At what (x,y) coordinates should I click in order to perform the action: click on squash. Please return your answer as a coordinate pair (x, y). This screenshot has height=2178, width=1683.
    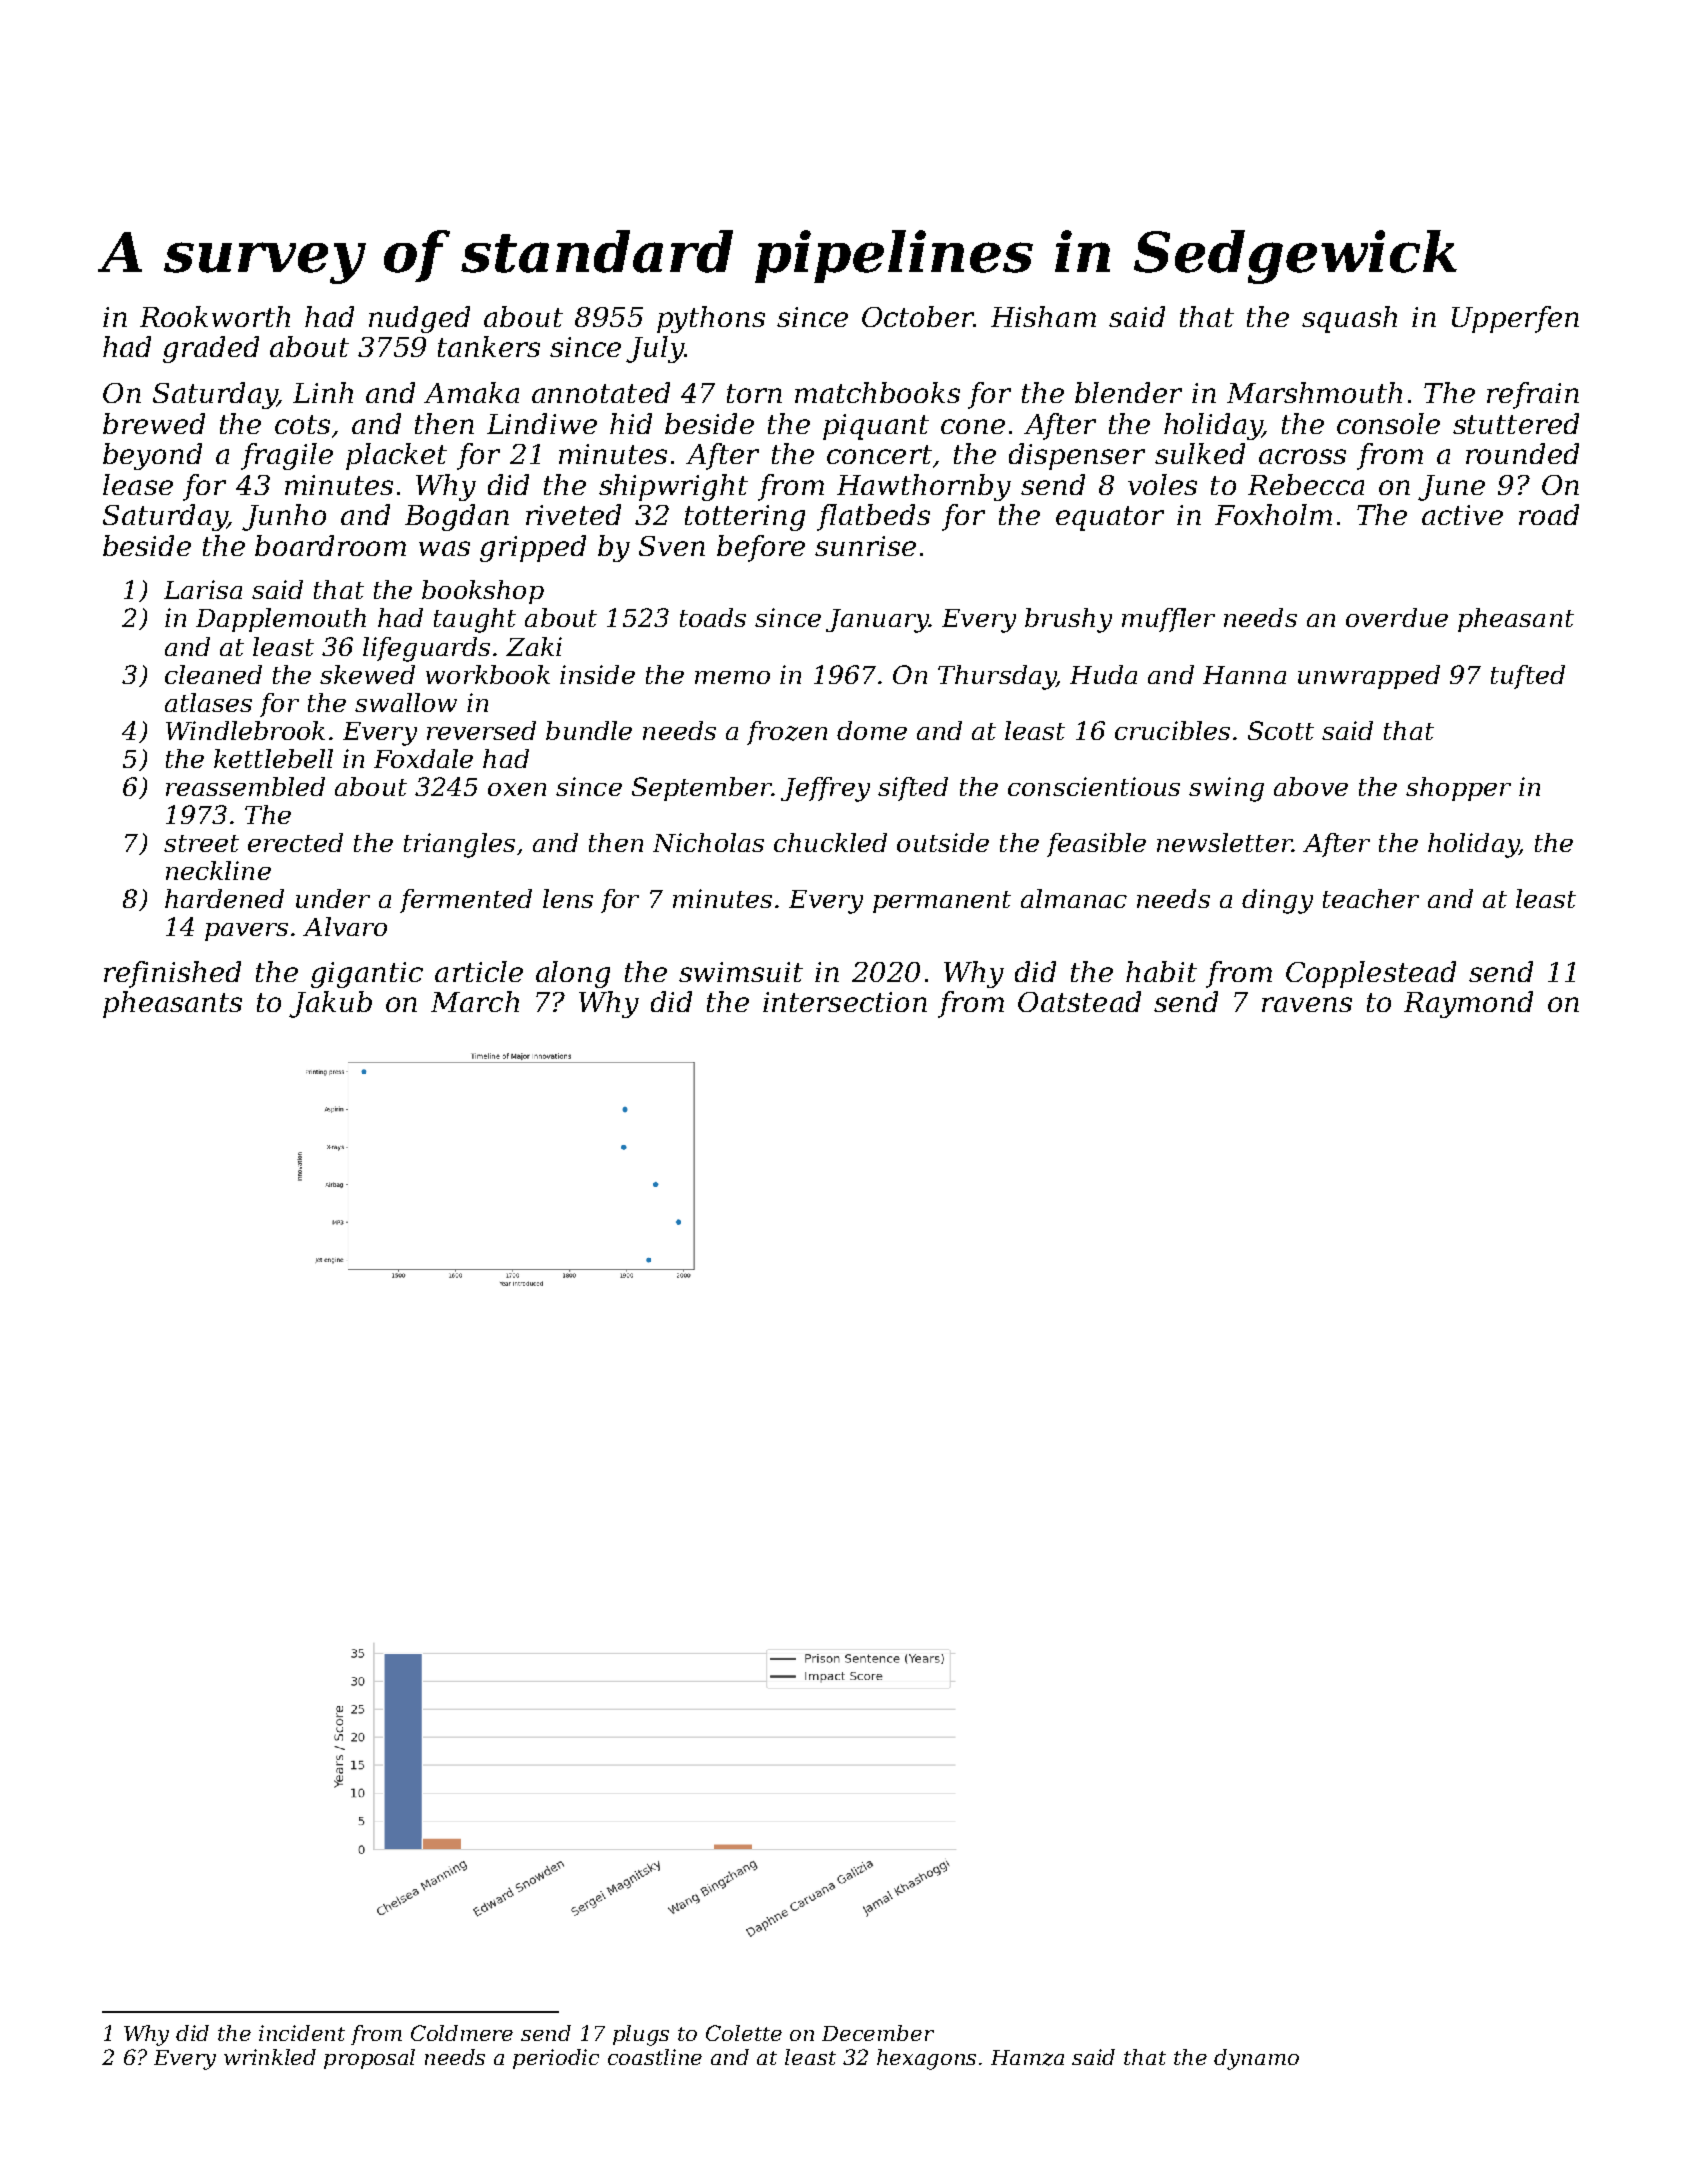
    Looking at the image, I should click on (1349, 319).
